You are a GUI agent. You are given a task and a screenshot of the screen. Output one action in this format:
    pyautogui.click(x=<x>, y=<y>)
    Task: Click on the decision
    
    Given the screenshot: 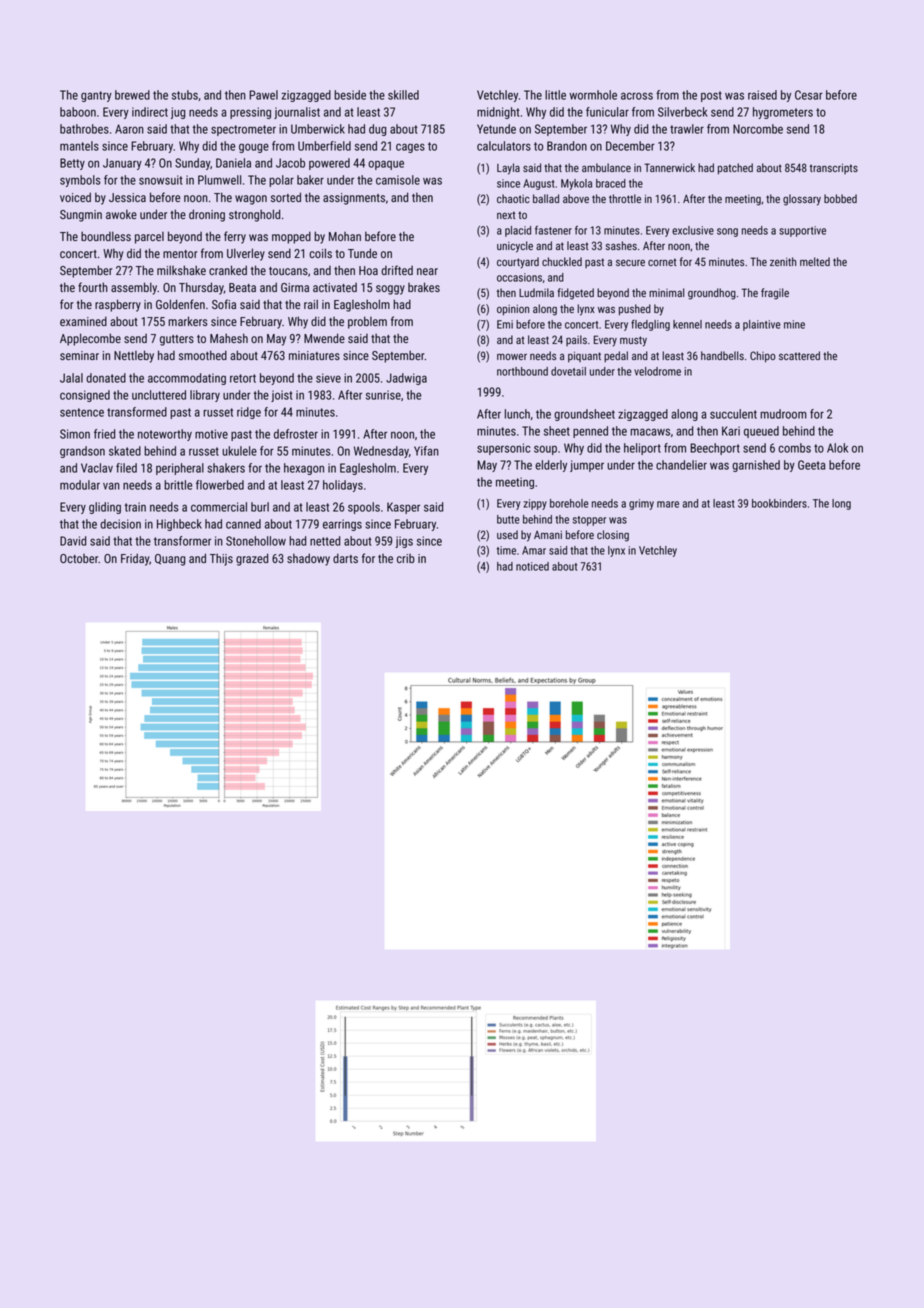 What is the action you would take?
    pyautogui.click(x=120, y=524)
